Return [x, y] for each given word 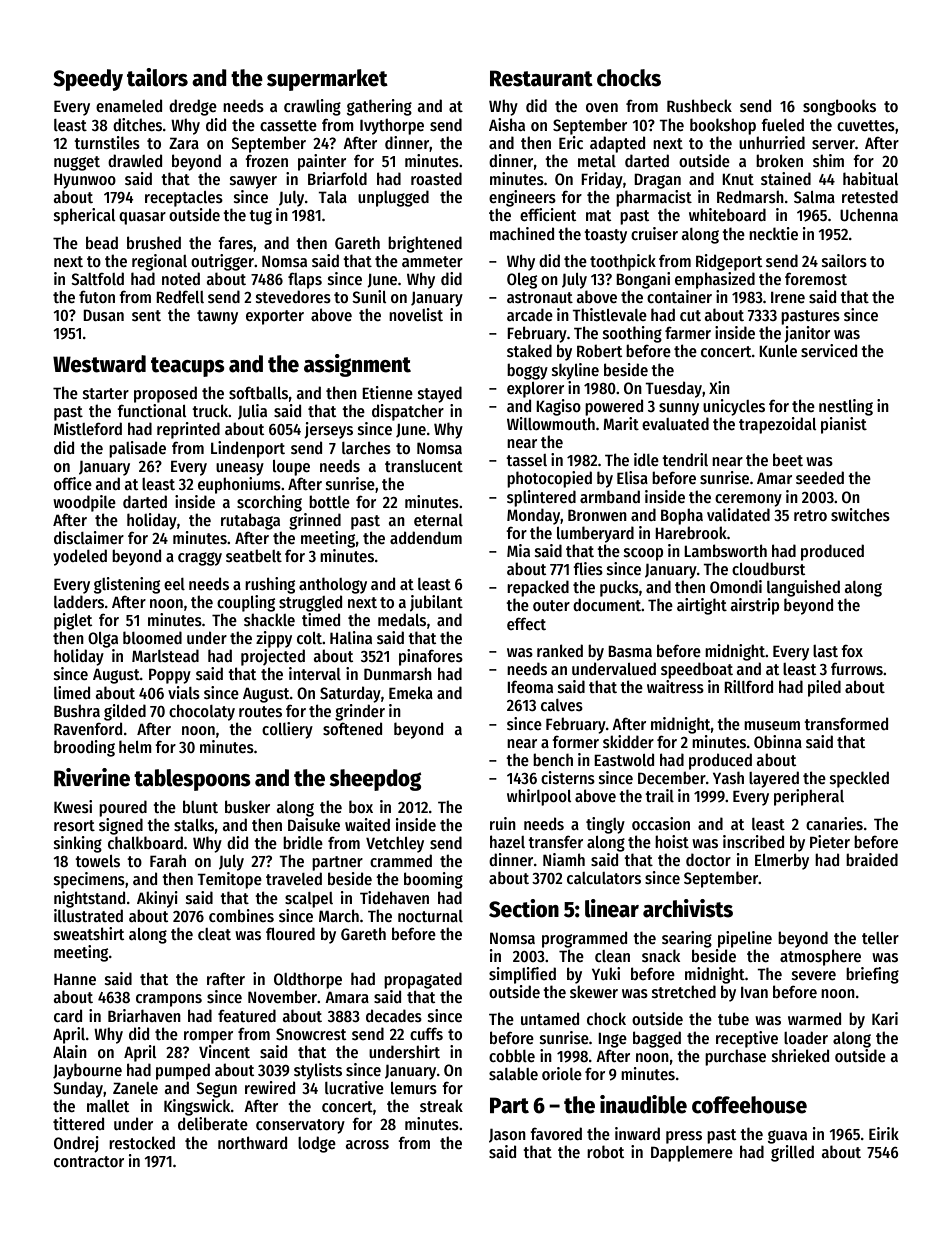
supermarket [327, 80]
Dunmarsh [398, 673]
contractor [89, 1161]
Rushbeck [699, 106]
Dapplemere [692, 1154]
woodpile [84, 503]
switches [860, 515]
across [367, 1145]
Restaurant [541, 78]
